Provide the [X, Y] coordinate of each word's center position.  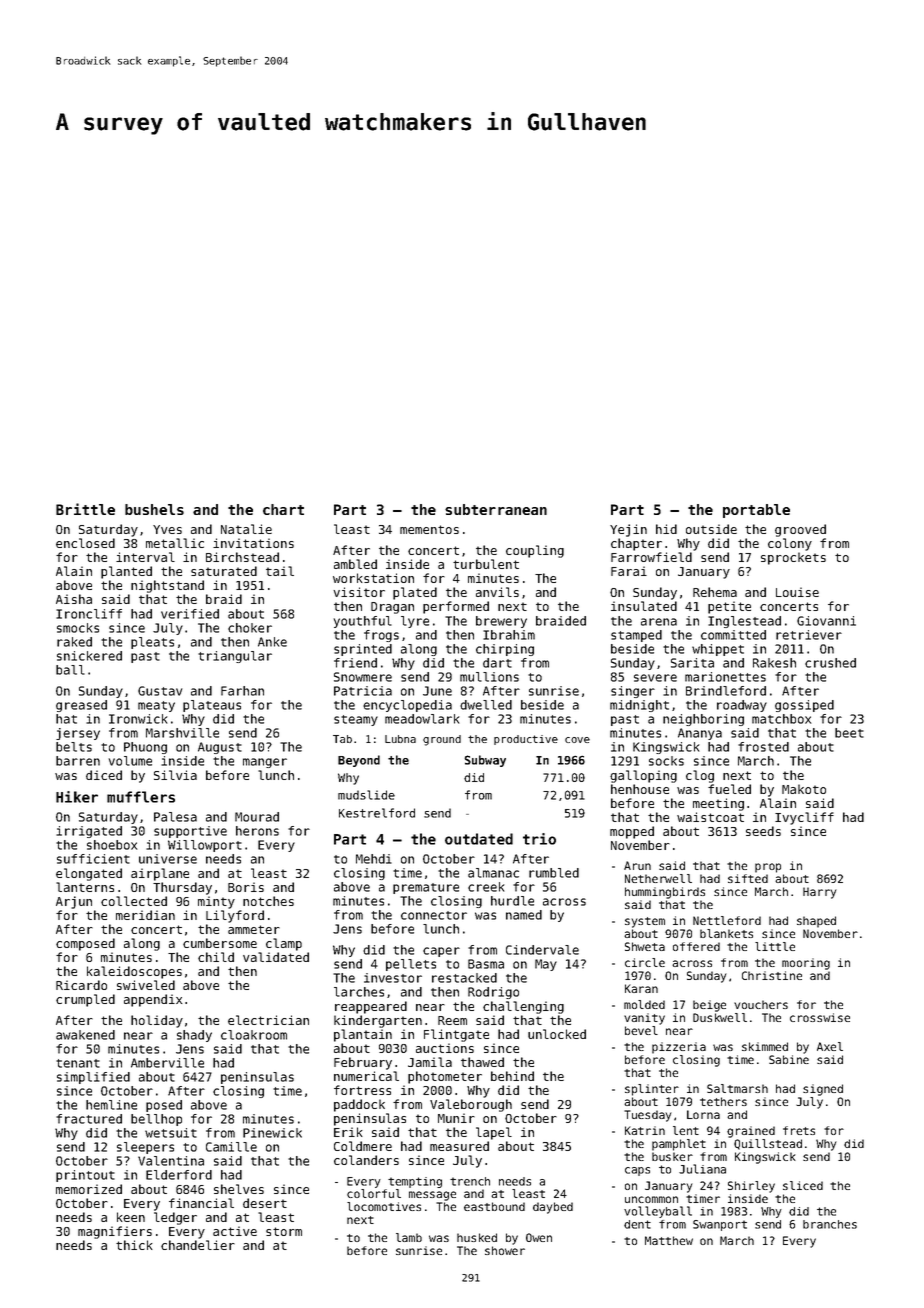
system [645, 922]
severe [655, 678]
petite [729, 607]
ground [442, 740]
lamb [409, 1237]
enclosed [85, 543]
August [220, 748]
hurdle [512, 901]
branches [830, 1224]
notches [268, 901]
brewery [501, 622]
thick [134, 1245]
